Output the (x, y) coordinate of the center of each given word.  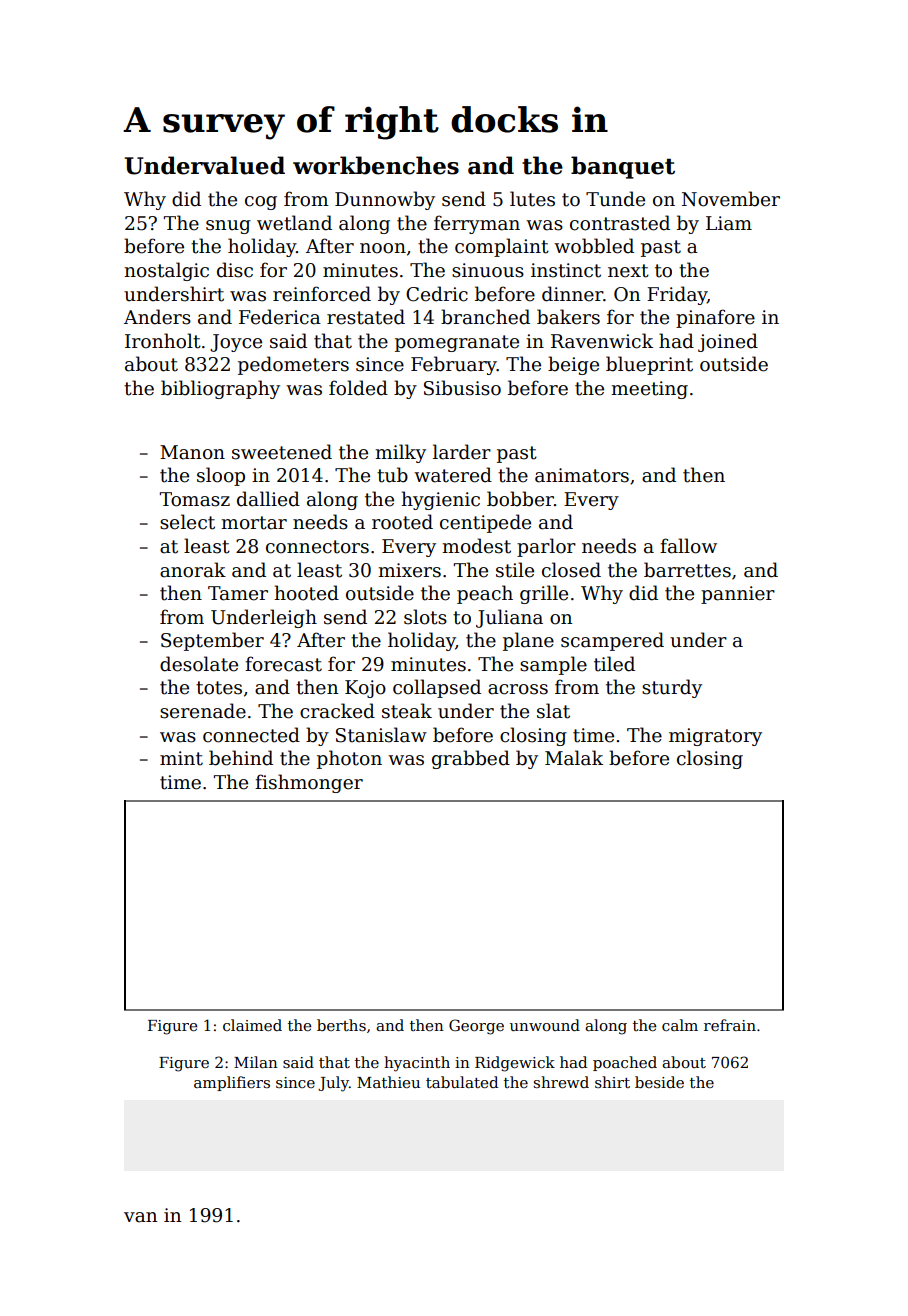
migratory (715, 737)
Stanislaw (381, 735)
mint (181, 758)
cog (261, 203)
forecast (283, 664)
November (731, 199)
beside (659, 1082)
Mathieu (388, 1082)
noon (383, 248)
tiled (614, 664)
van (140, 1217)
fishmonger (309, 783)
